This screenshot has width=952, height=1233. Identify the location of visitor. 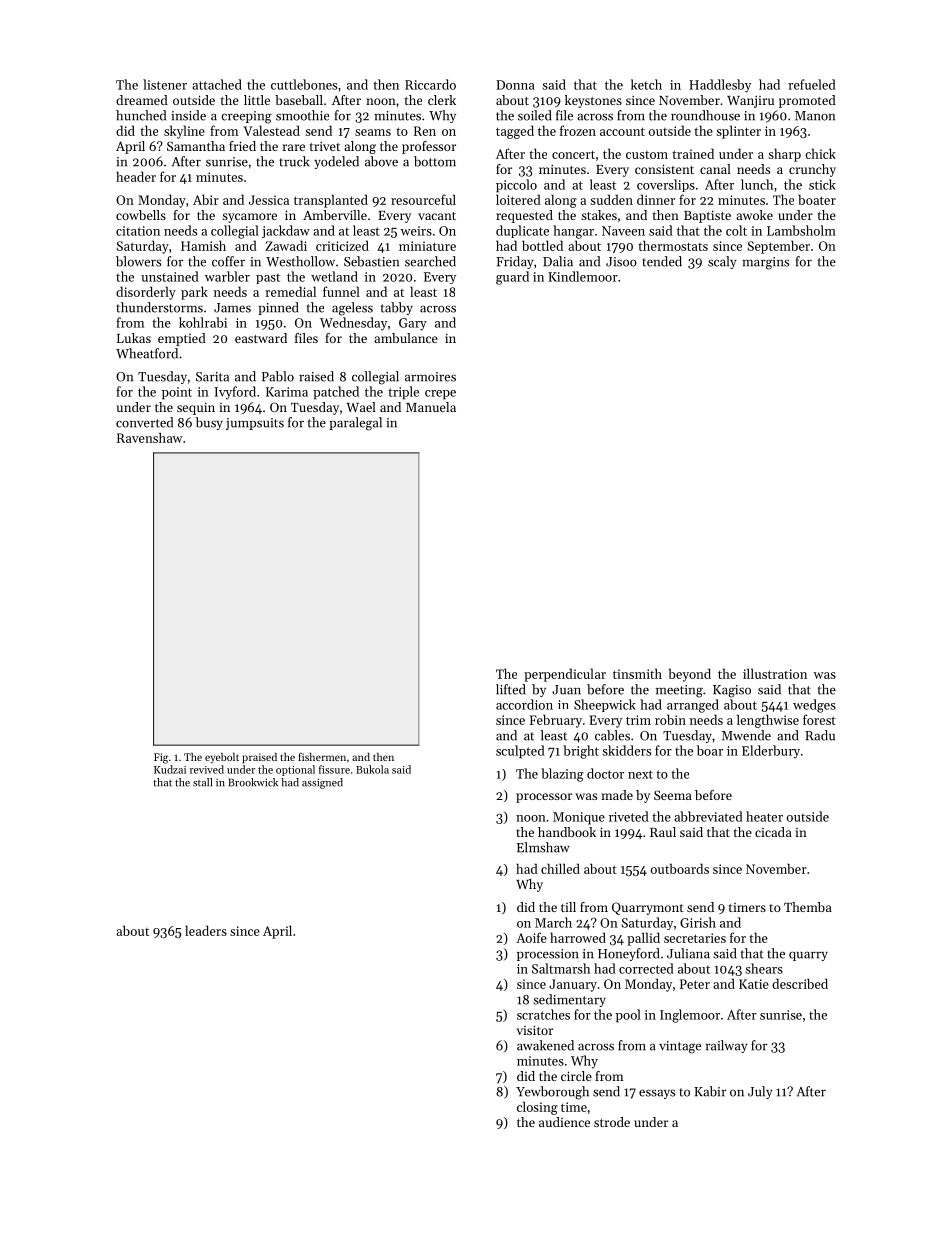
(534, 1030).
